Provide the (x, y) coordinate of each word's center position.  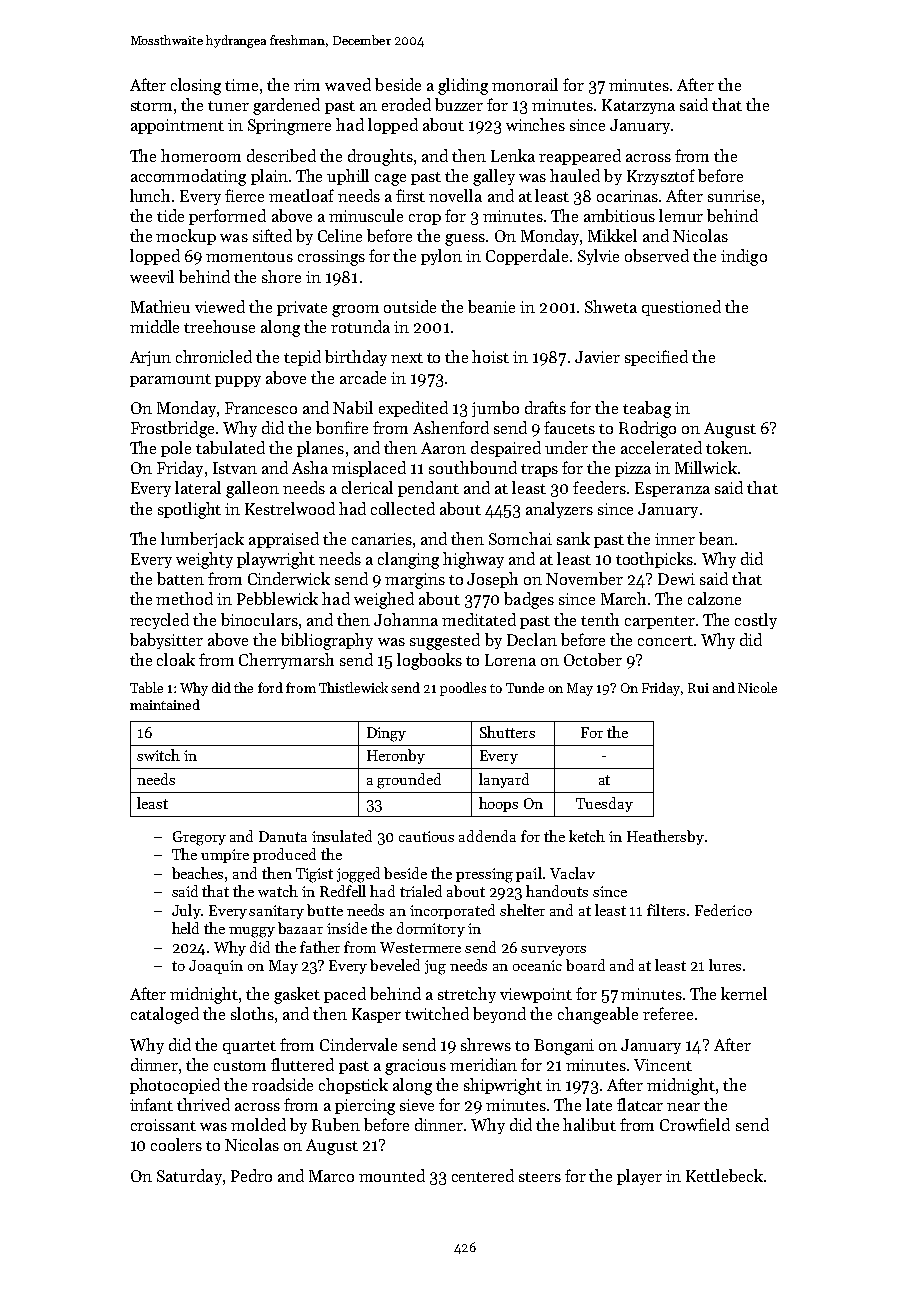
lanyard (504, 780)
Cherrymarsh (286, 661)
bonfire (342, 427)
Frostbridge (172, 429)
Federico (723, 910)
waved (348, 84)
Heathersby (665, 837)
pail (529, 874)
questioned (681, 308)
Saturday (189, 1177)
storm (151, 106)
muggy (252, 932)
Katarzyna (638, 106)
